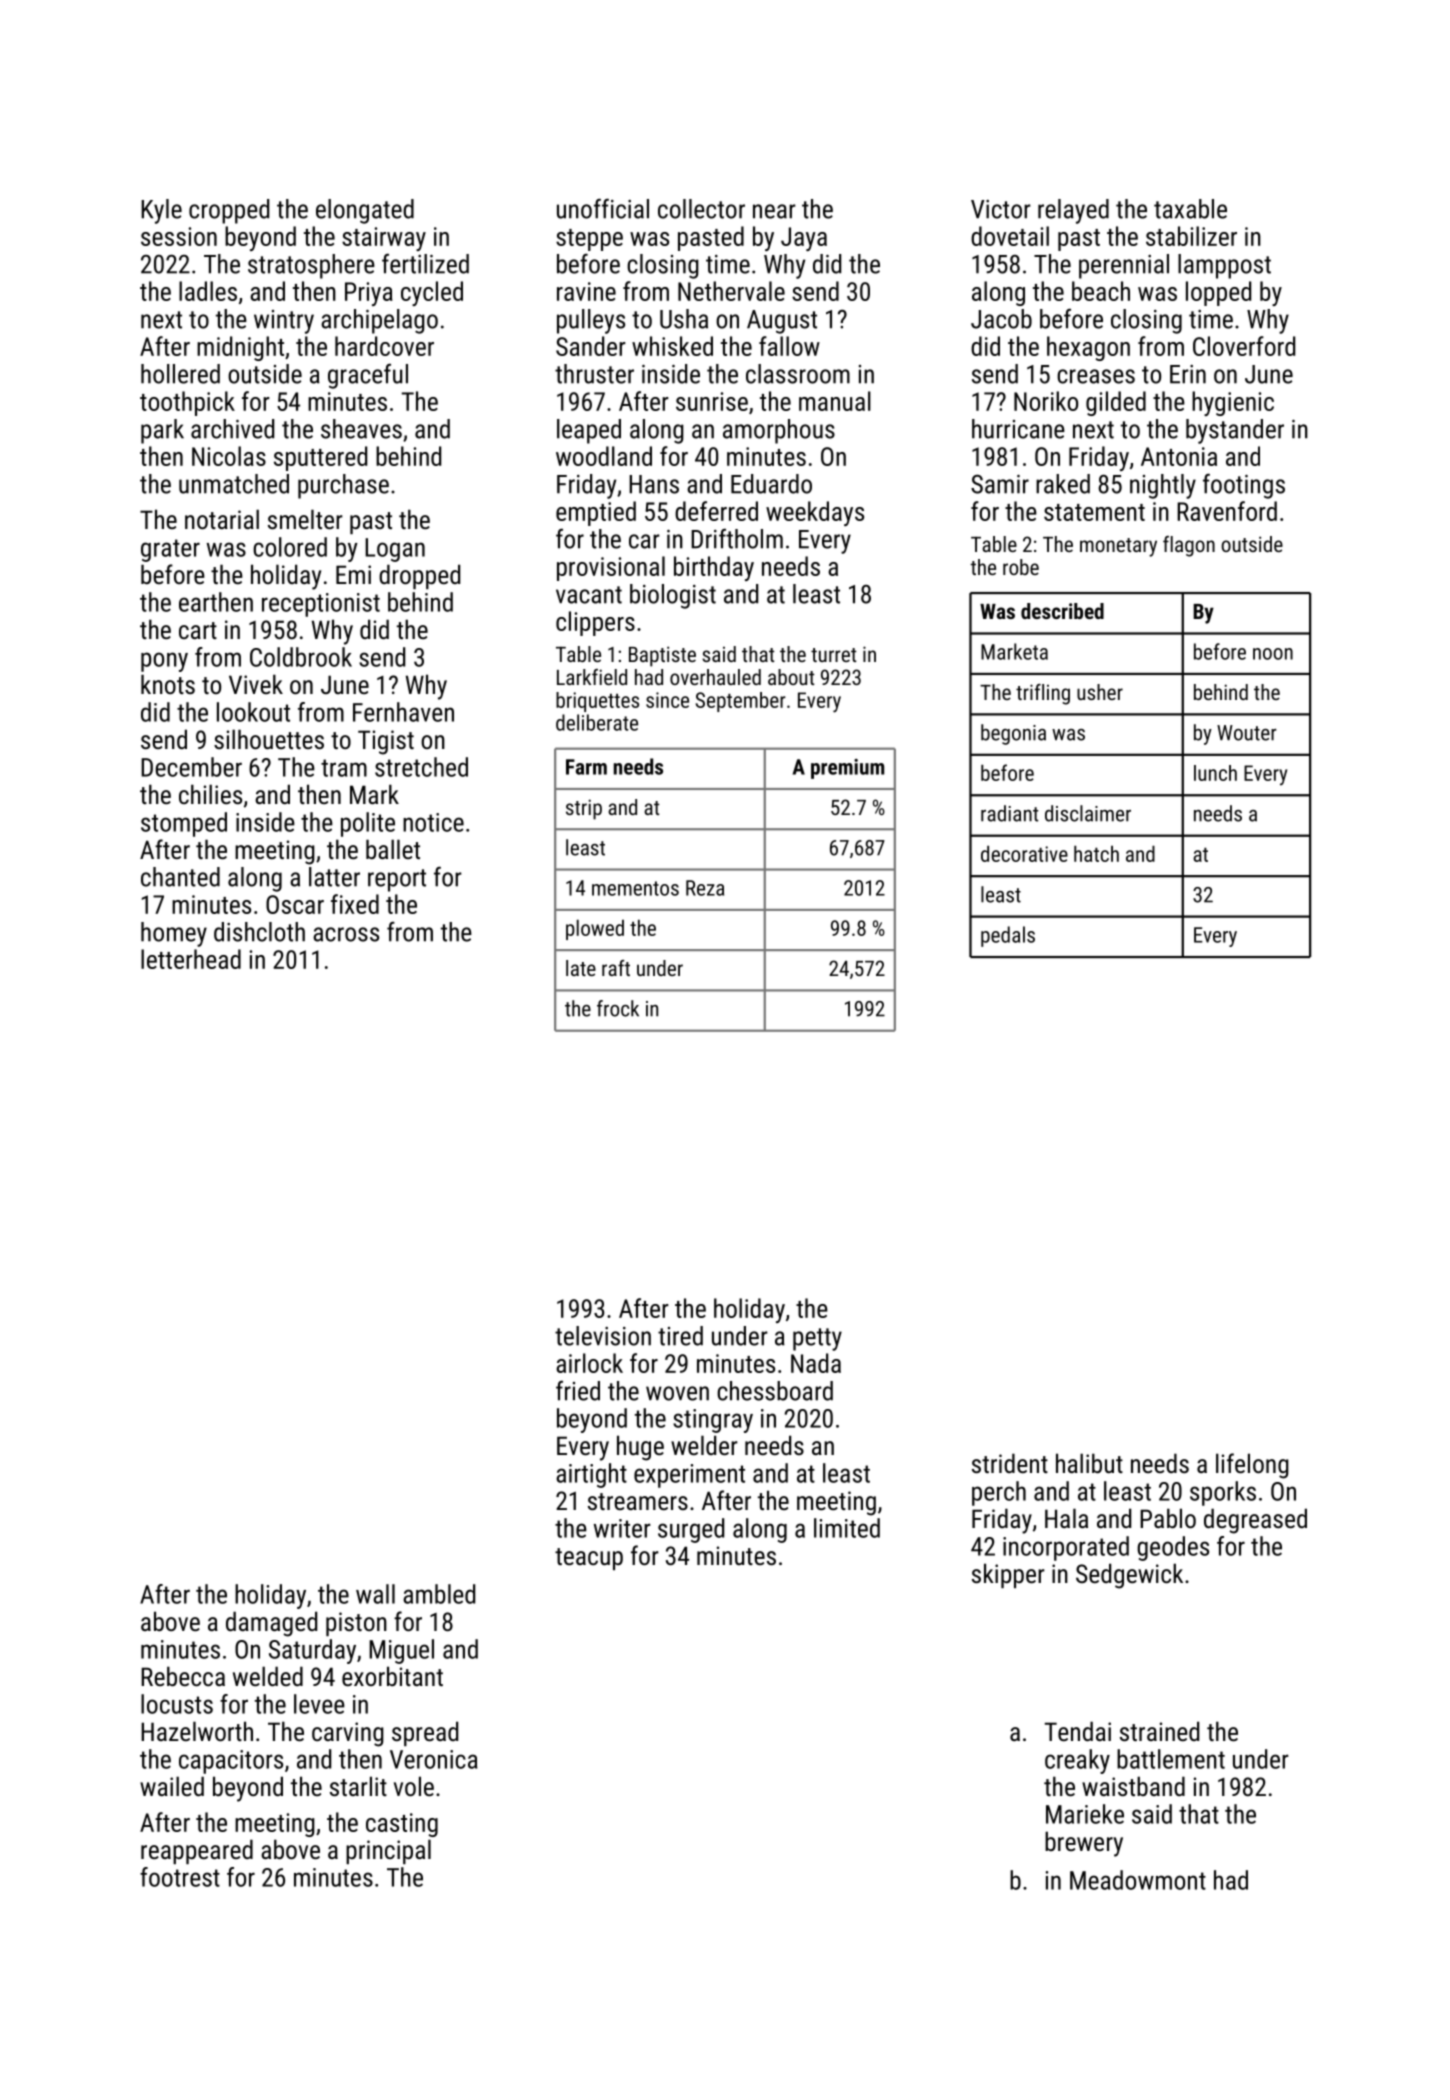  What do you see at coordinates (388, 1851) in the image?
I see `principal` at bounding box center [388, 1851].
